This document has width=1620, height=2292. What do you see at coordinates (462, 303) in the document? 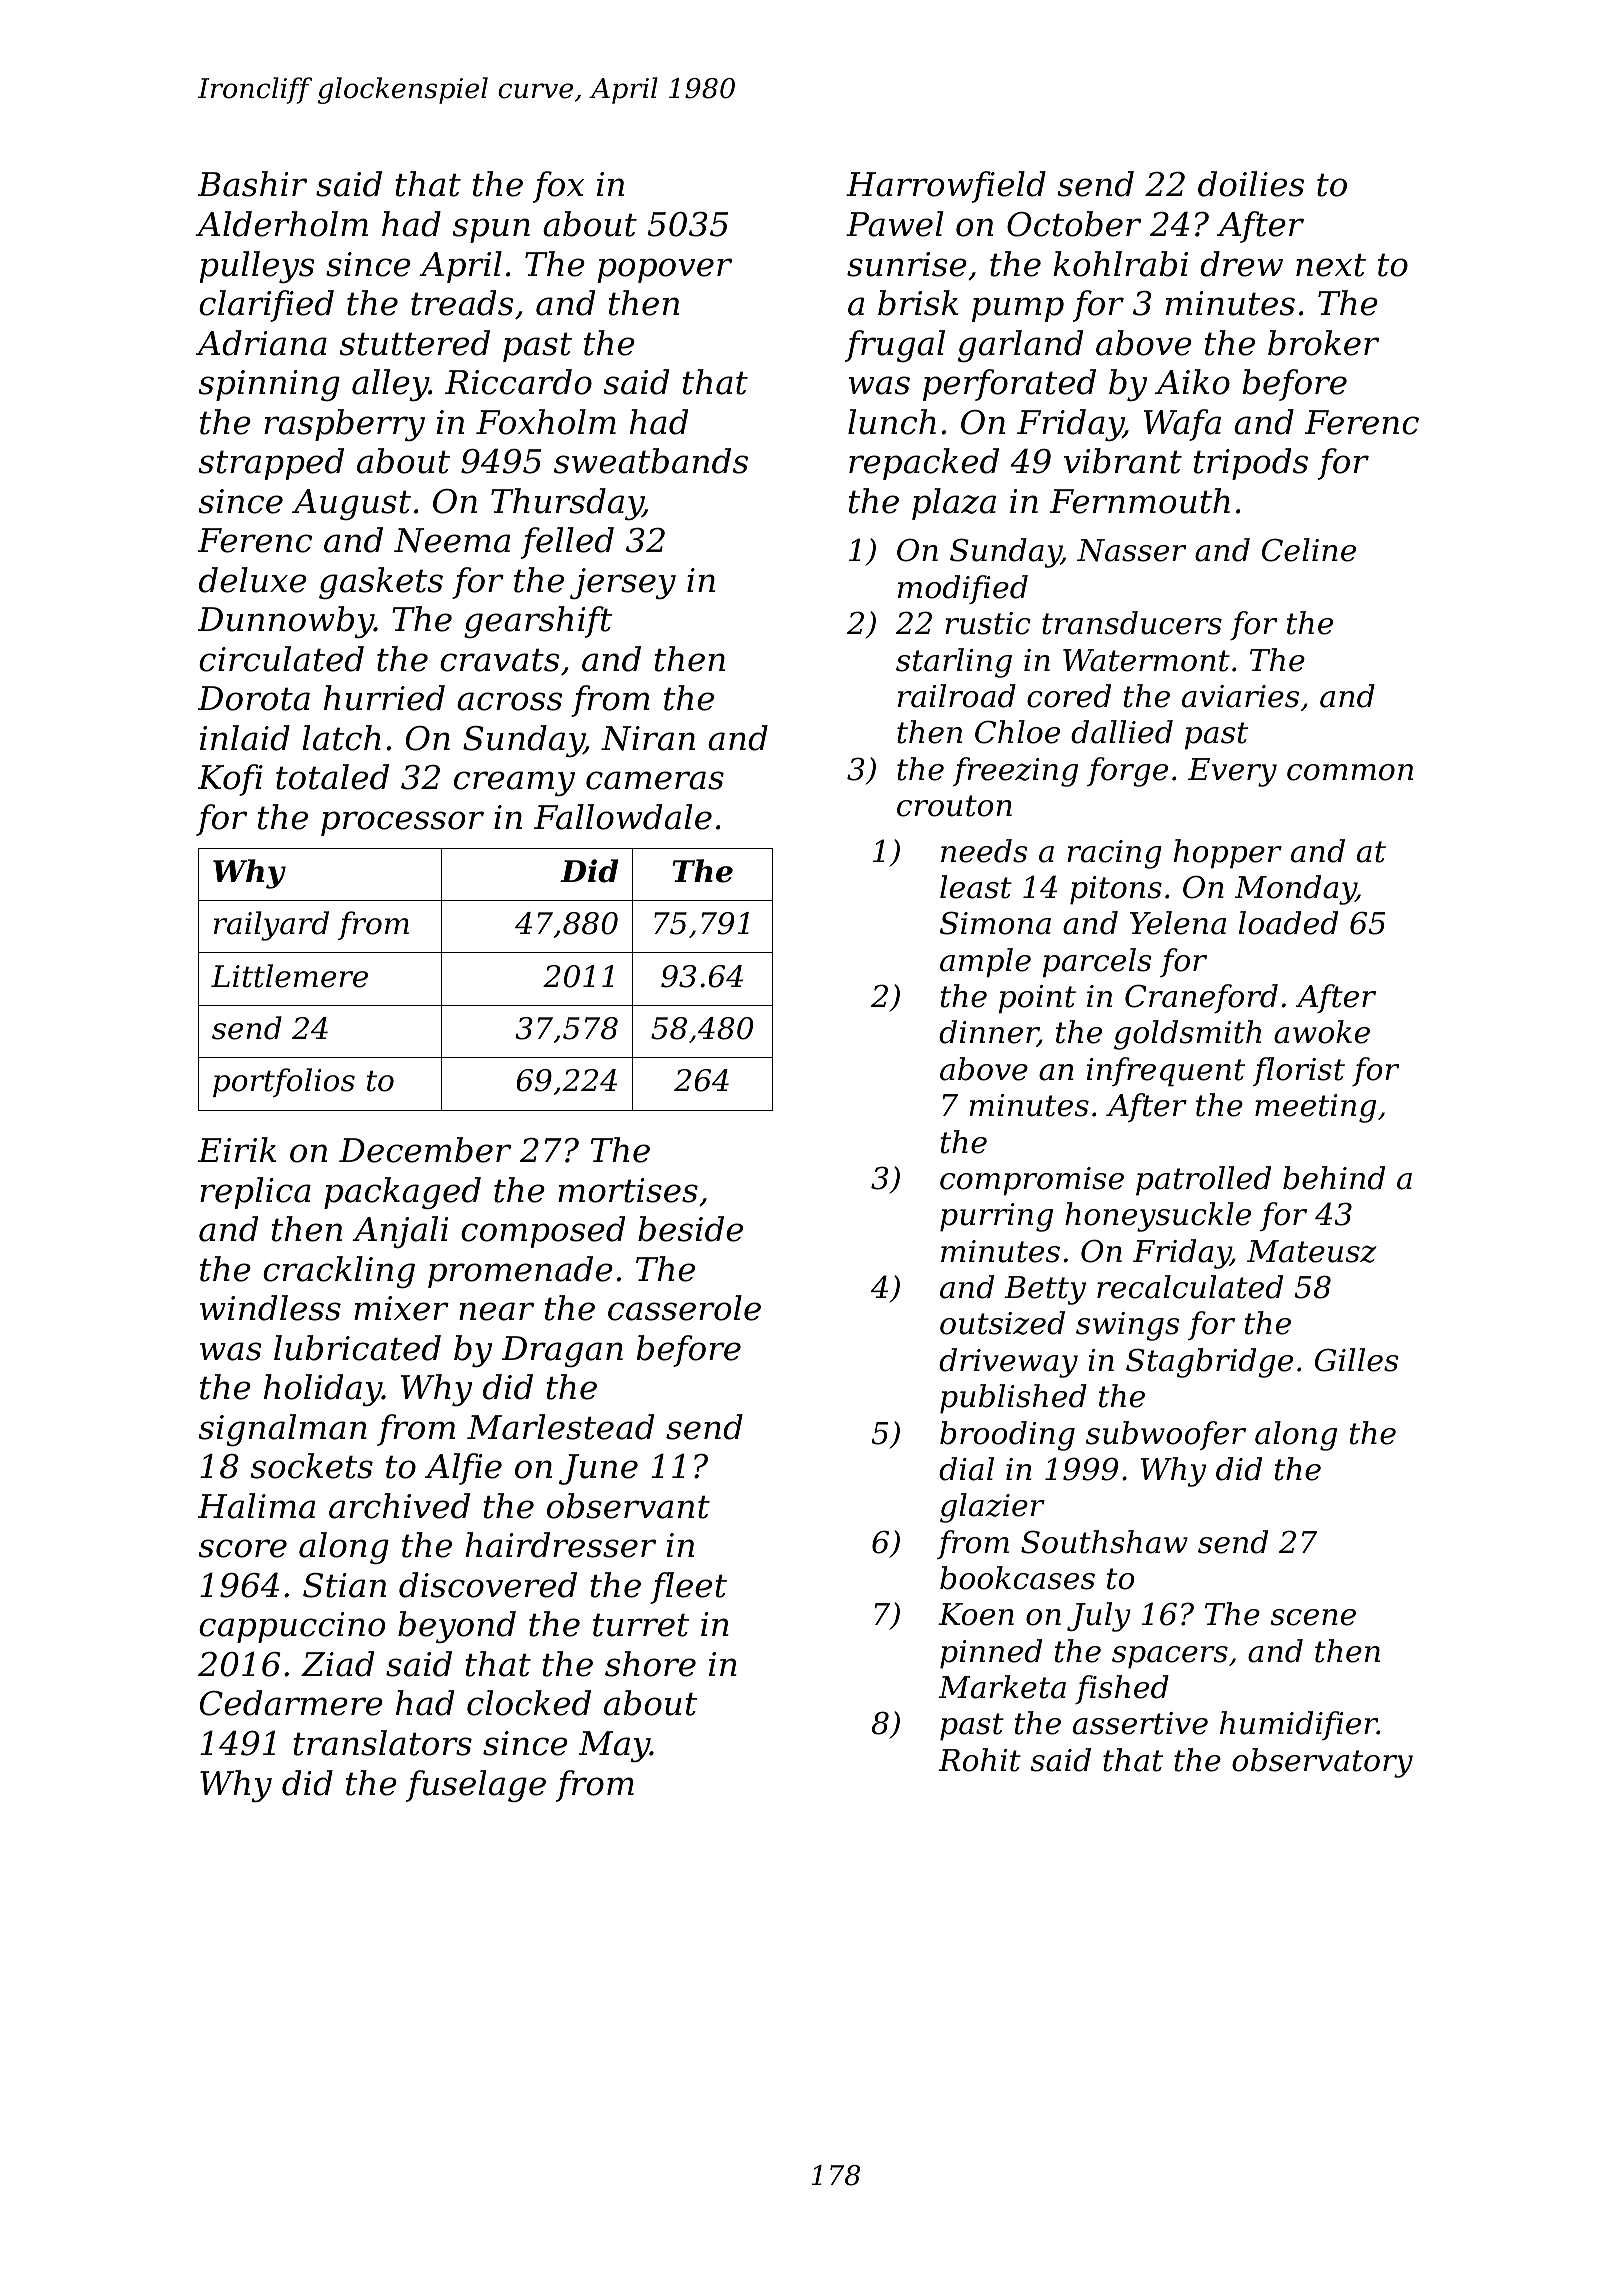
I see `treads` at bounding box center [462, 303].
